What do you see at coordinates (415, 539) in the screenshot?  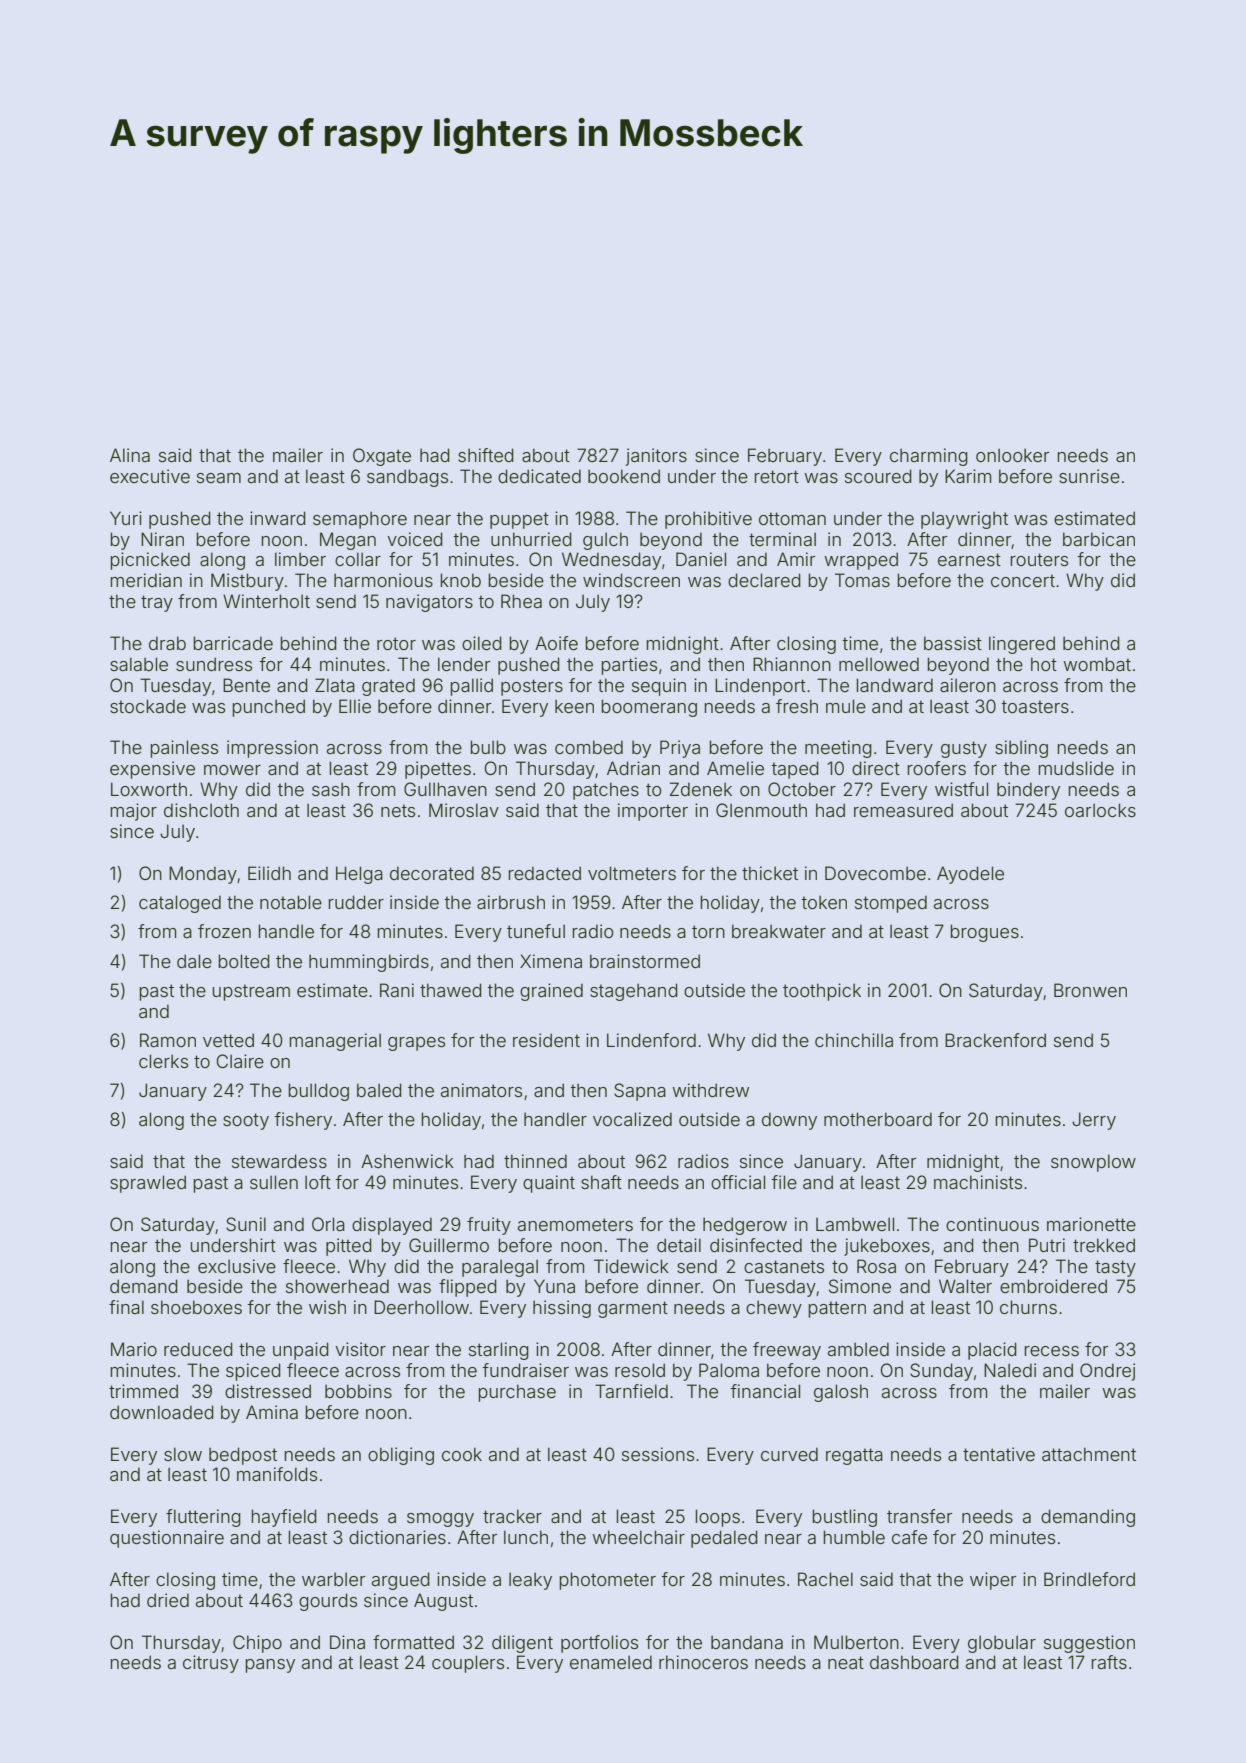 I see `voiced` at bounding box center [415, 539].
